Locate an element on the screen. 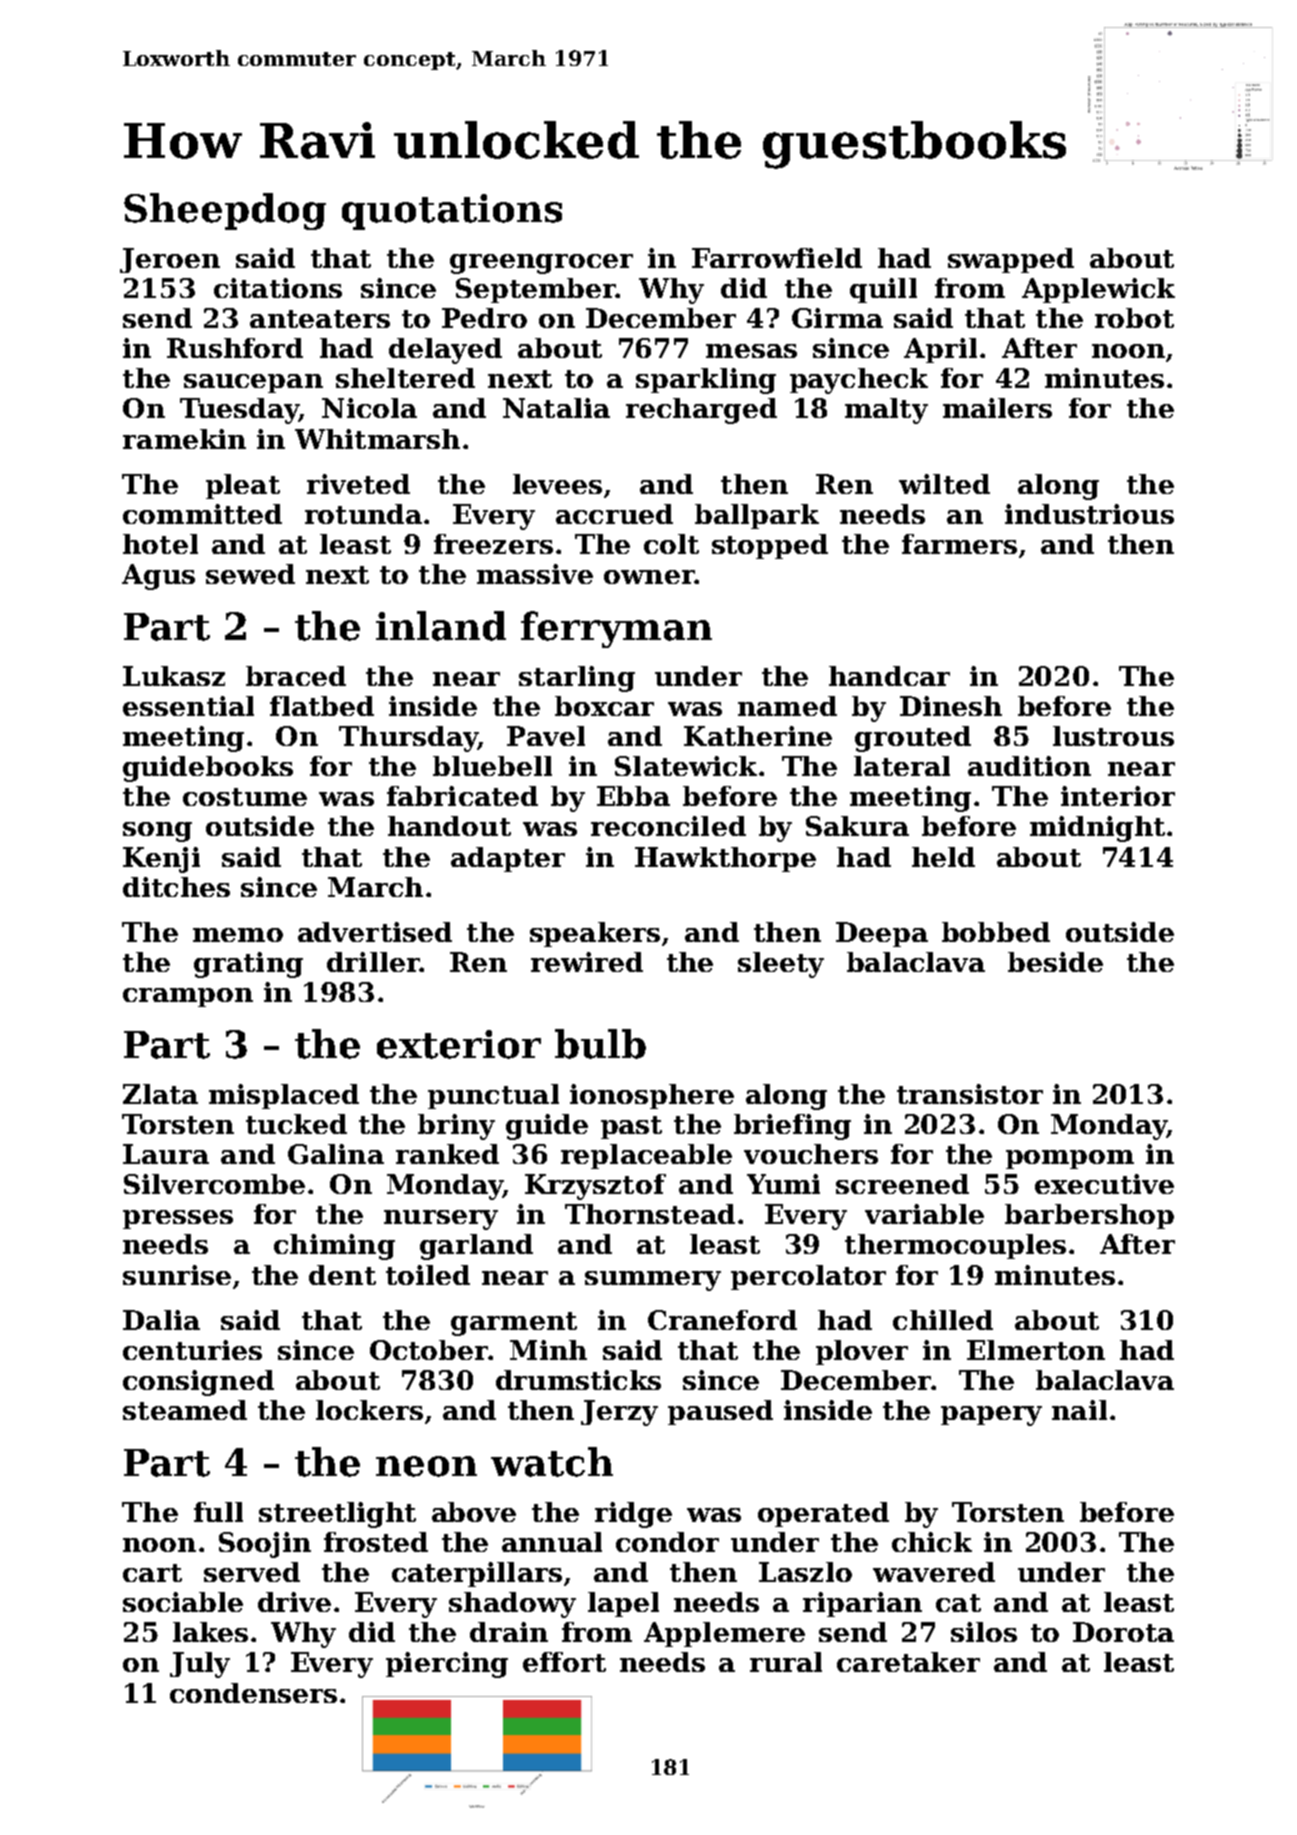 The image size is (1297, 1835). Farrowfield is located at coordinates (777, 258).
